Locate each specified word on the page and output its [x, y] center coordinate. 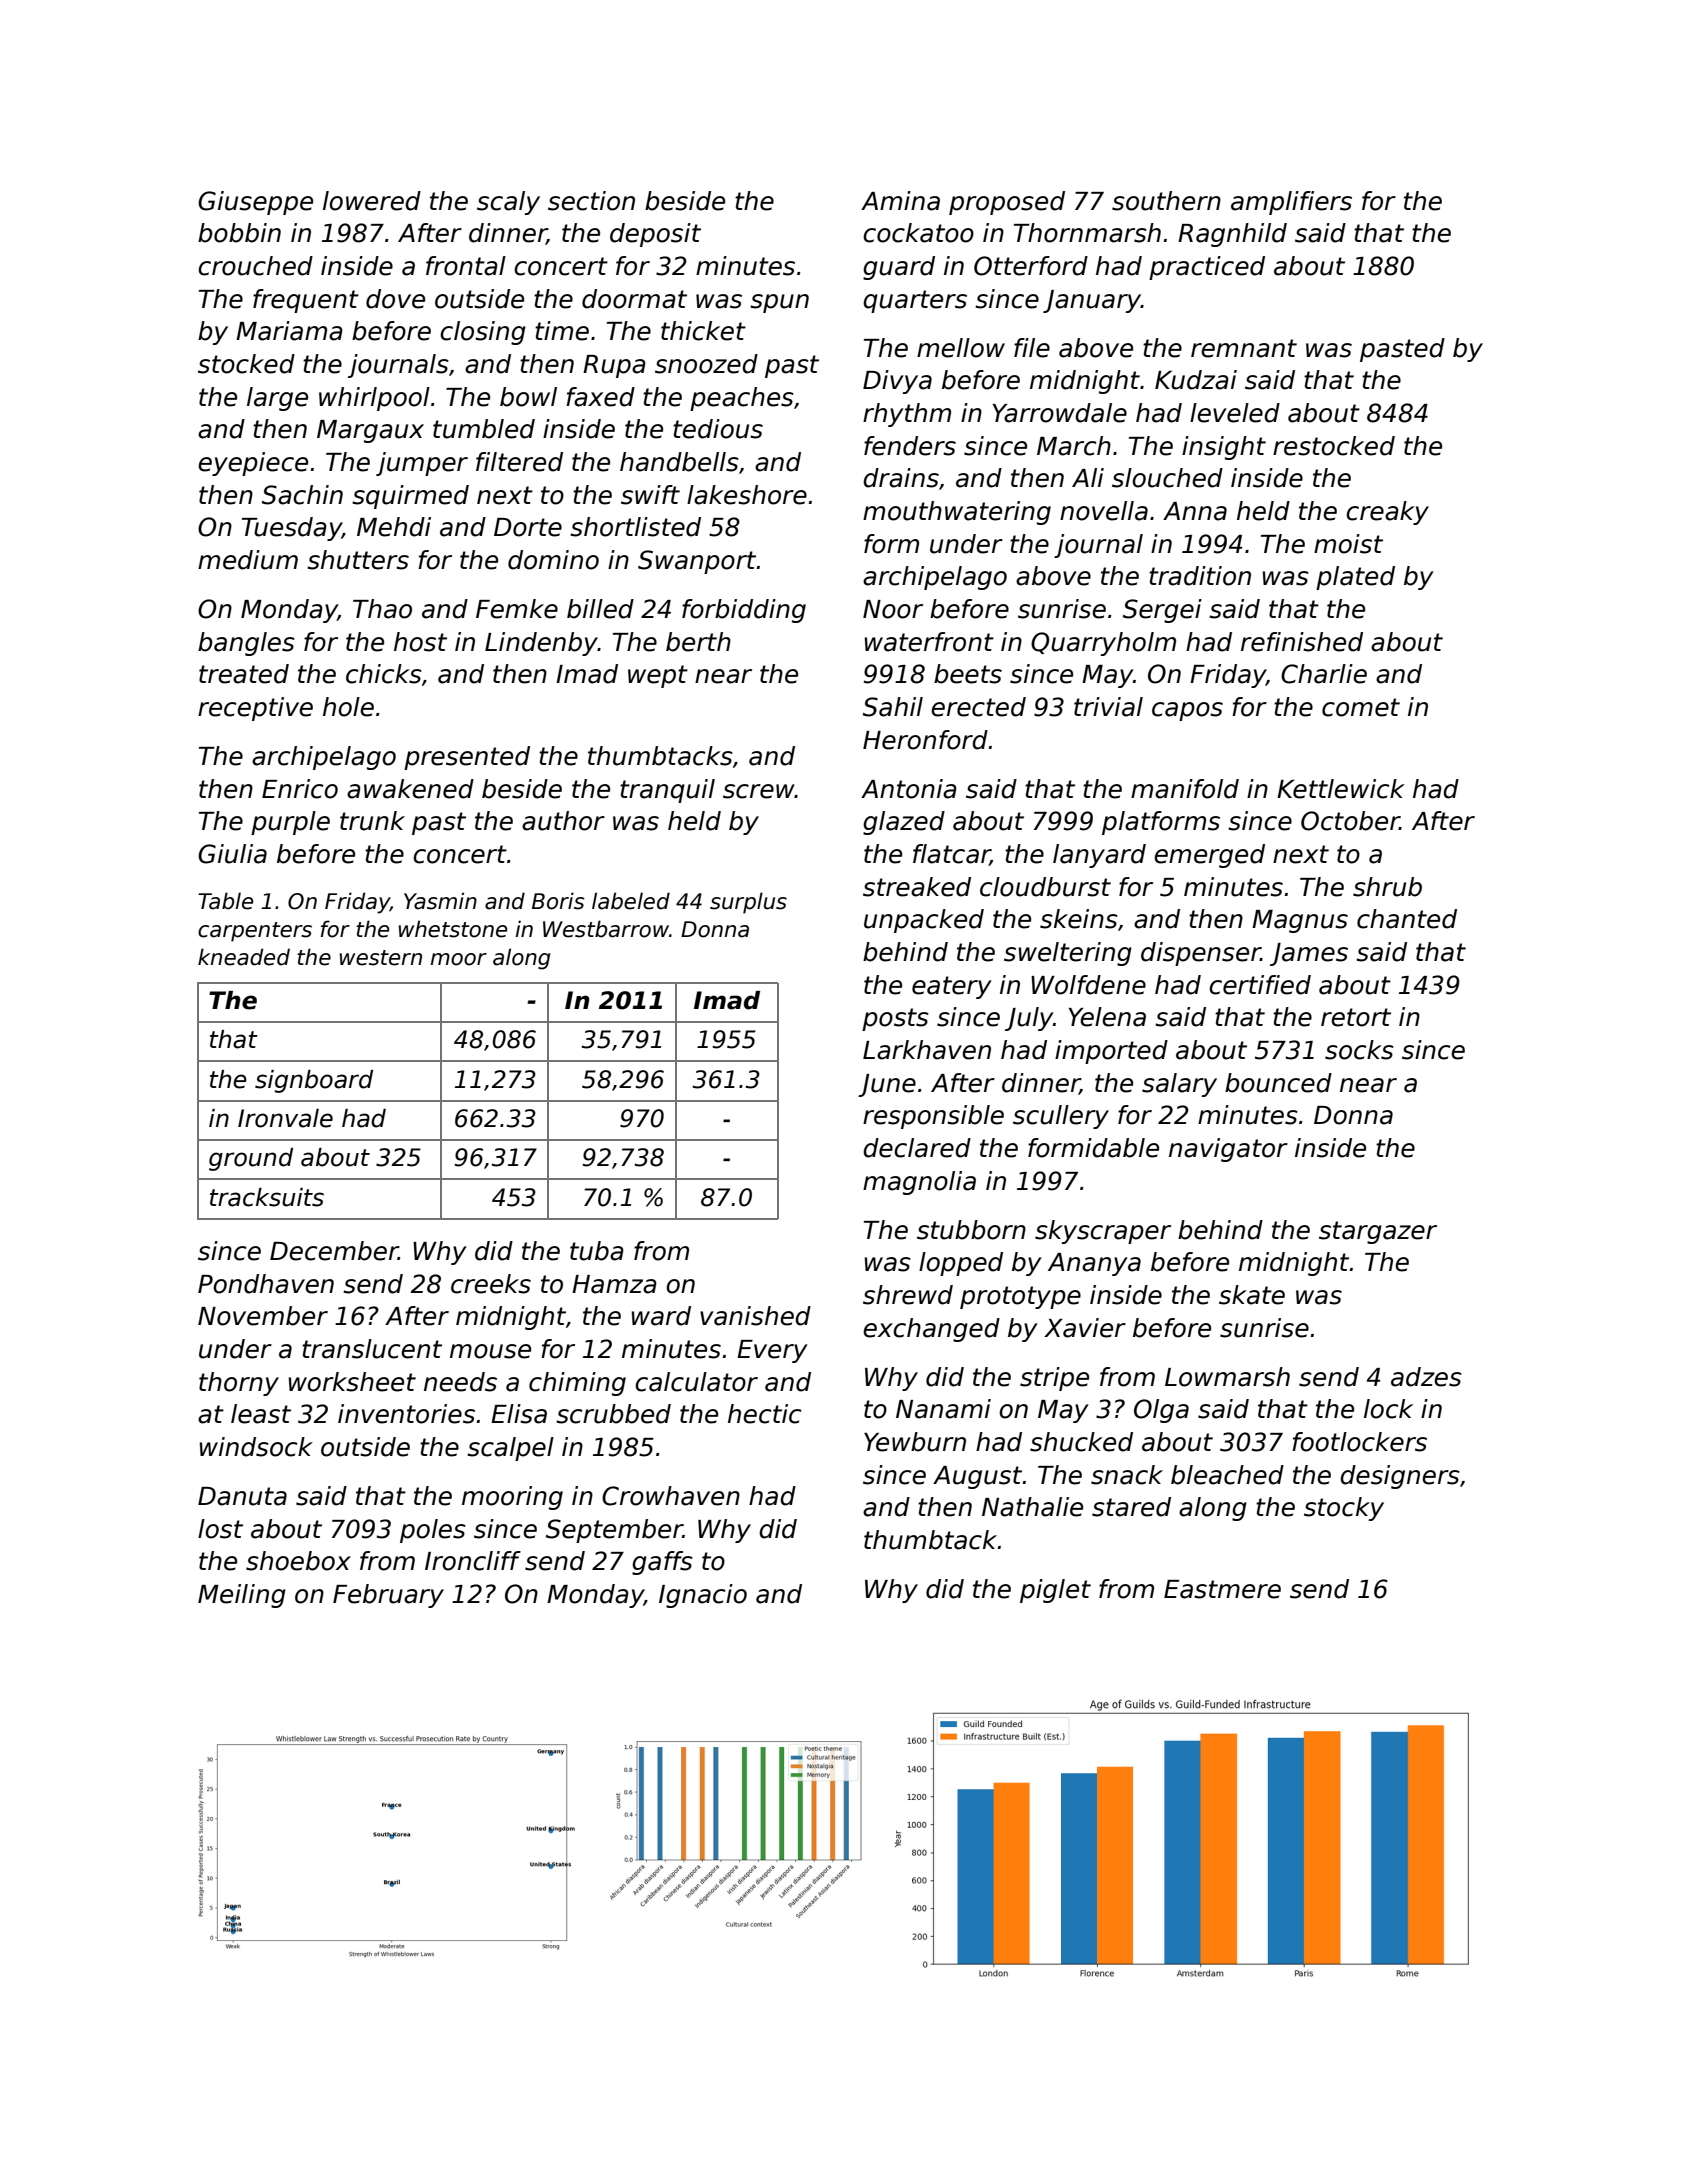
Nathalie [1032, 1507]
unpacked [924, 921]
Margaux [370, 431]
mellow [961, 348]
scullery [1061, 1117]
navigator [1228, 1150]
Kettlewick [1341, 789]
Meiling [242, 1596]
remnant [1244, 348]
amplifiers [1291, 203]
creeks [491, 1284]
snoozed [706, 364]
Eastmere [1222, 1589]
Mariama [289, 331]
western [381, 958]
